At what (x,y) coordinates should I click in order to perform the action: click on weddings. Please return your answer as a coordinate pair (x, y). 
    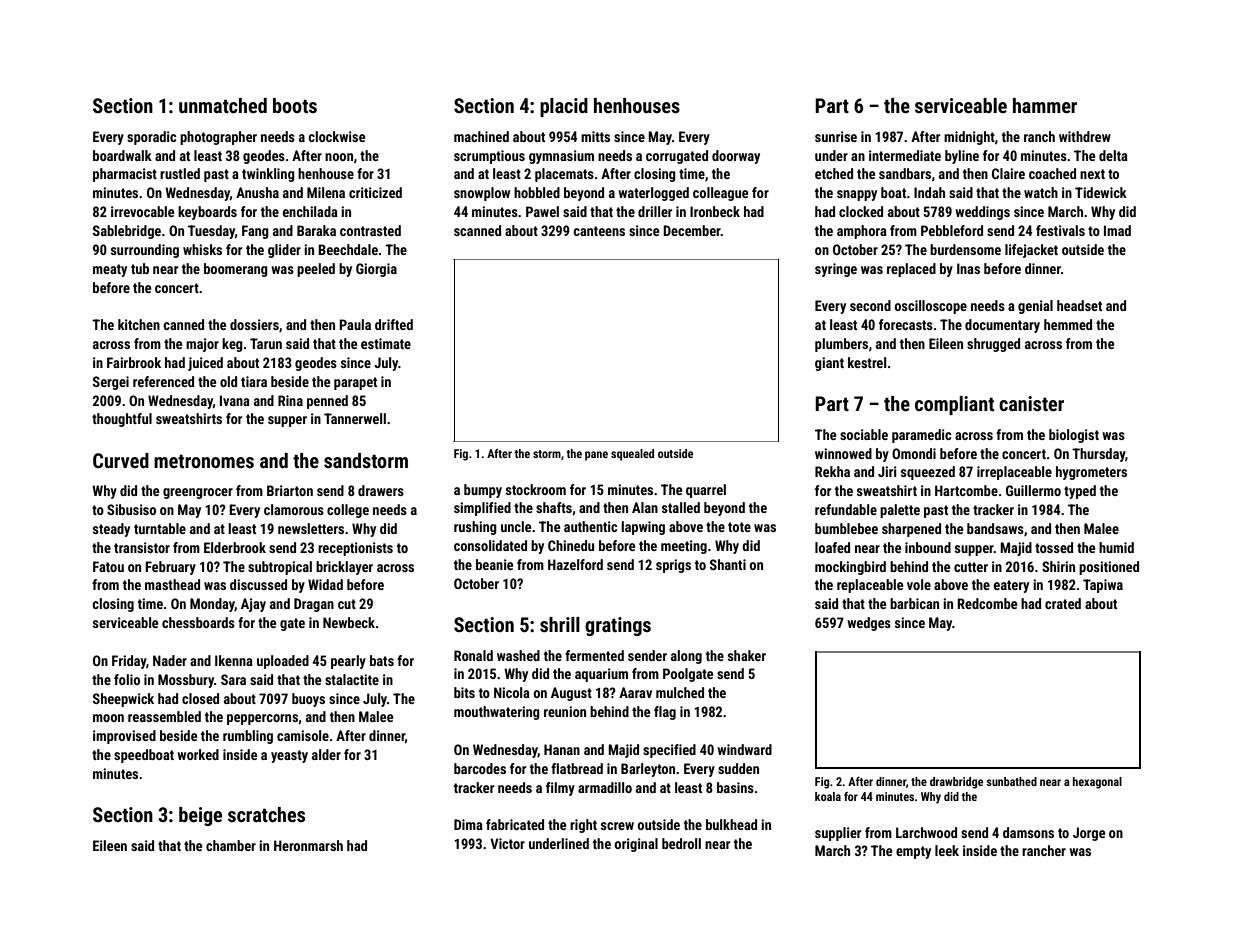
    Looking at the image, I should click on (982, 213).
